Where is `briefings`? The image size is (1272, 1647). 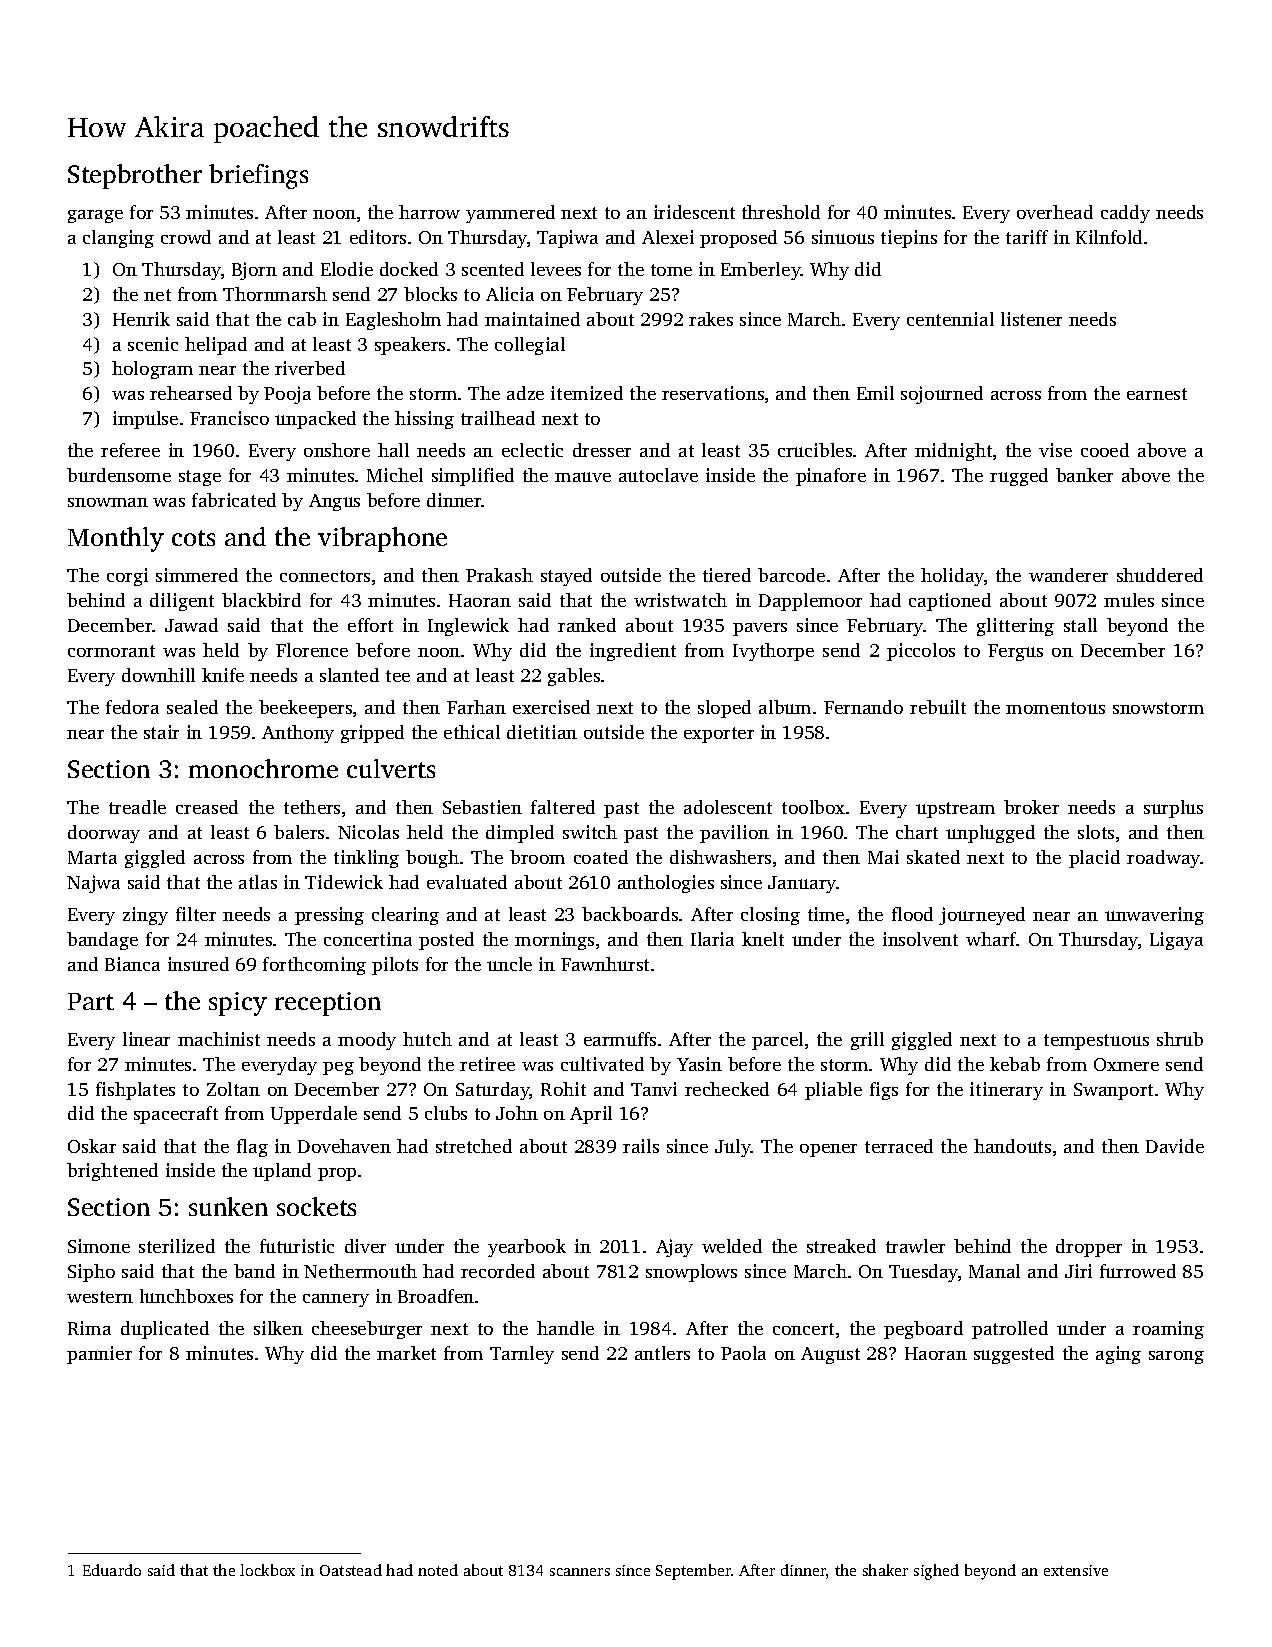
briefings is located at coordinates (258, 176).
